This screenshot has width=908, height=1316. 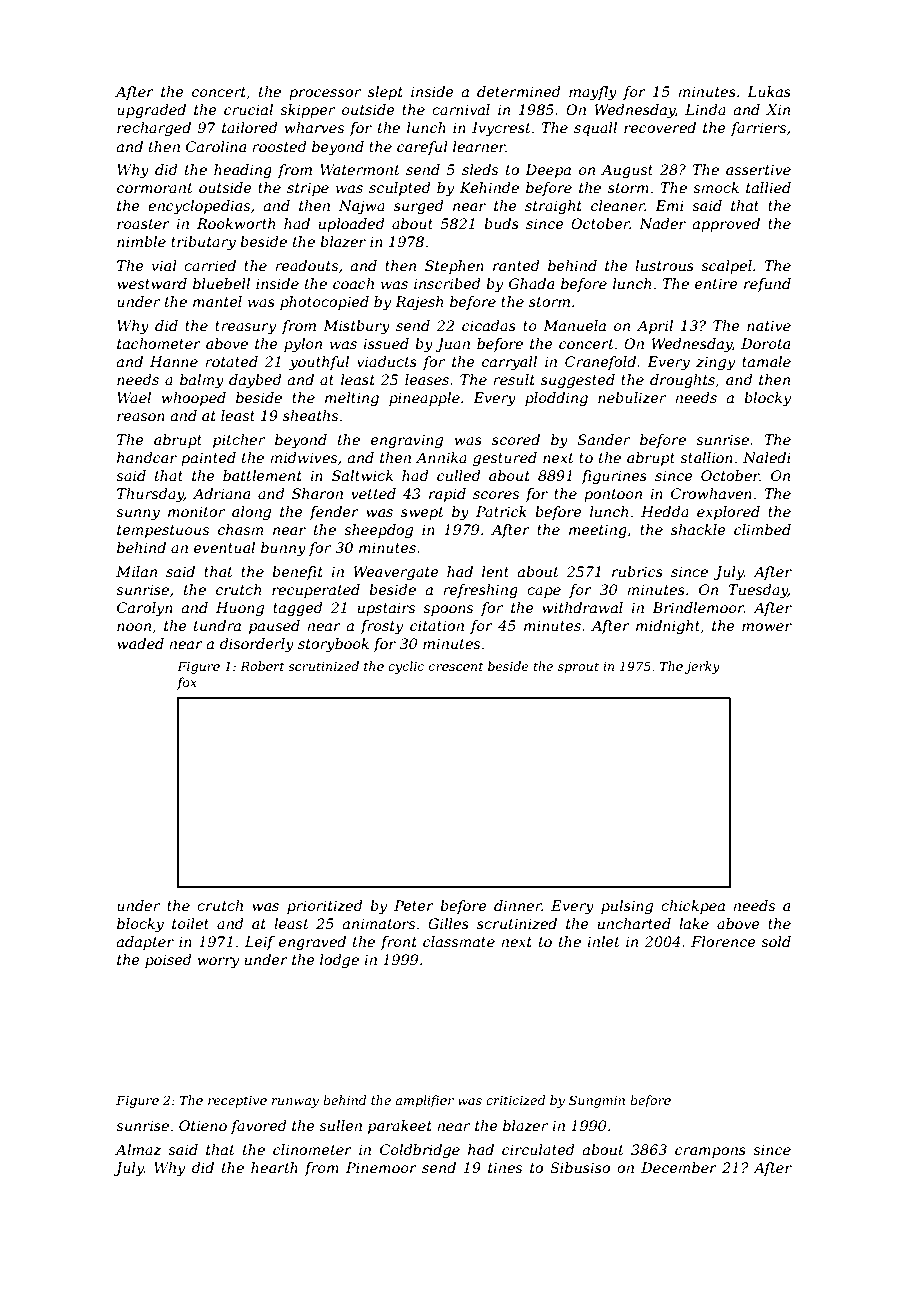 I want to click on fox, so click(x=187, y=683).
